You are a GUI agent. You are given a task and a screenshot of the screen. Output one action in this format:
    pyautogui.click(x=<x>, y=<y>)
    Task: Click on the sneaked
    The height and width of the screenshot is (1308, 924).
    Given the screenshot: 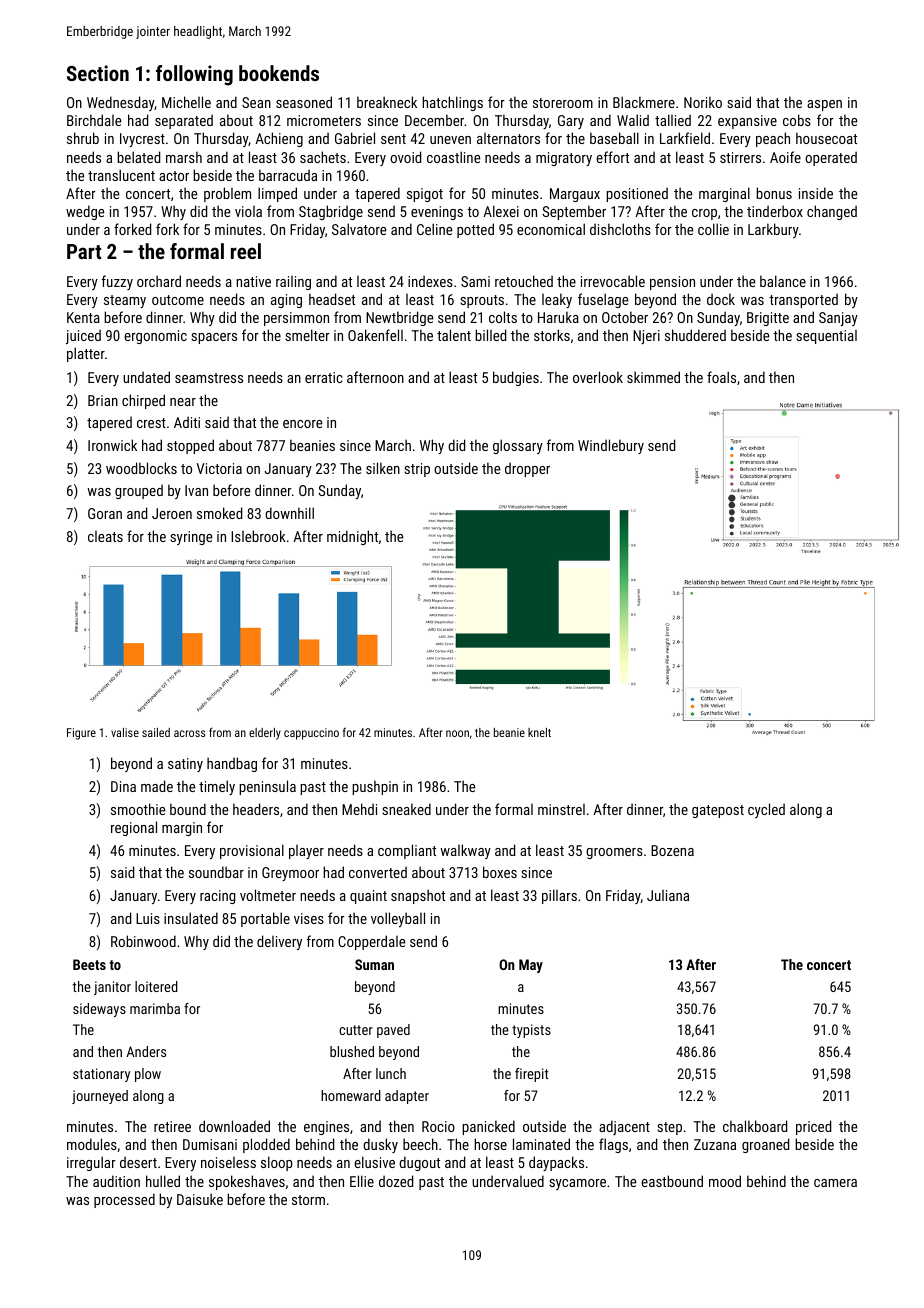 What is the action you would take?
    pyautogui.click(x=406, y=809)
